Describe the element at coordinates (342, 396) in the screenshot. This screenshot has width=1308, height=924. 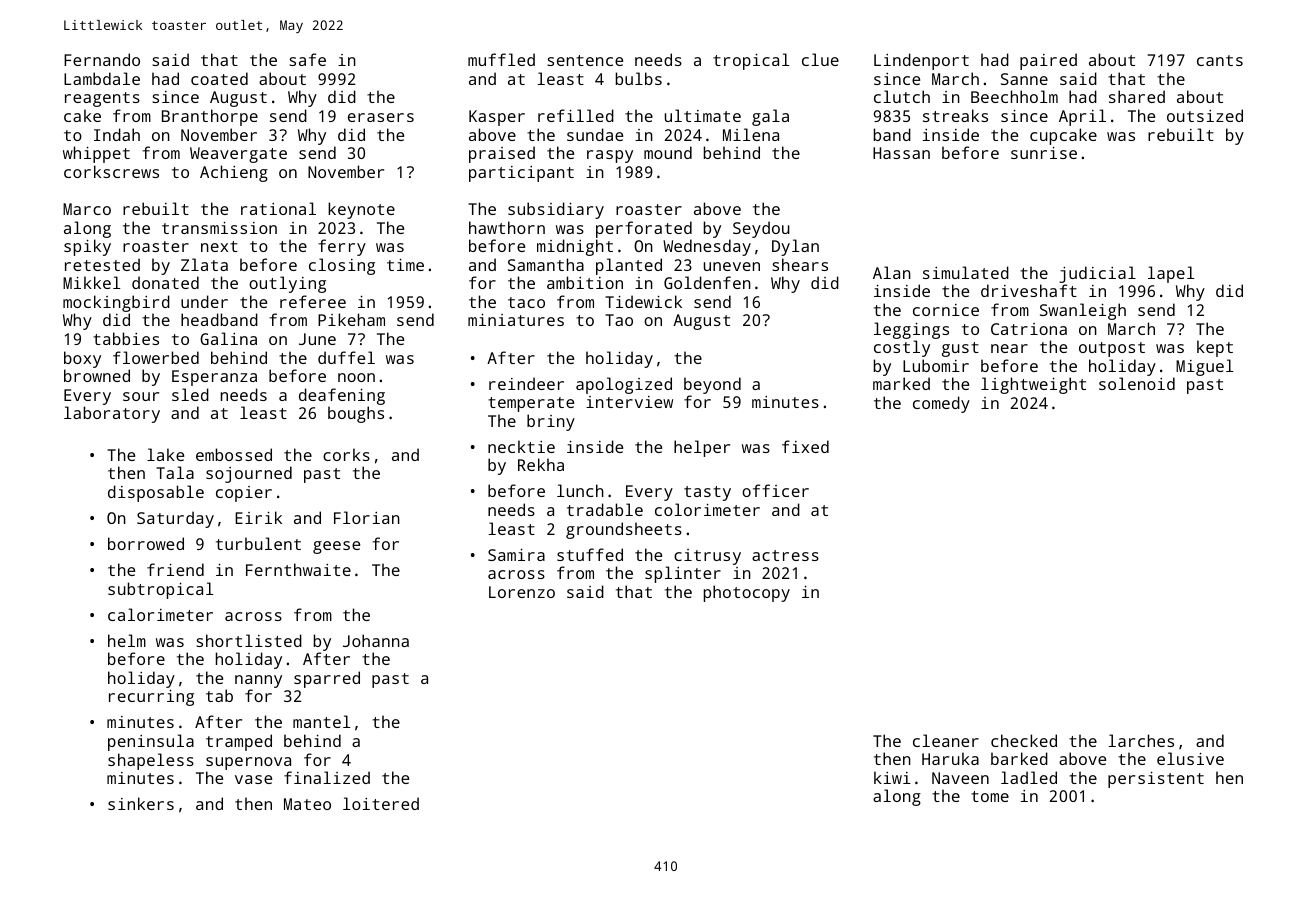
I see `deafening` at that location.
